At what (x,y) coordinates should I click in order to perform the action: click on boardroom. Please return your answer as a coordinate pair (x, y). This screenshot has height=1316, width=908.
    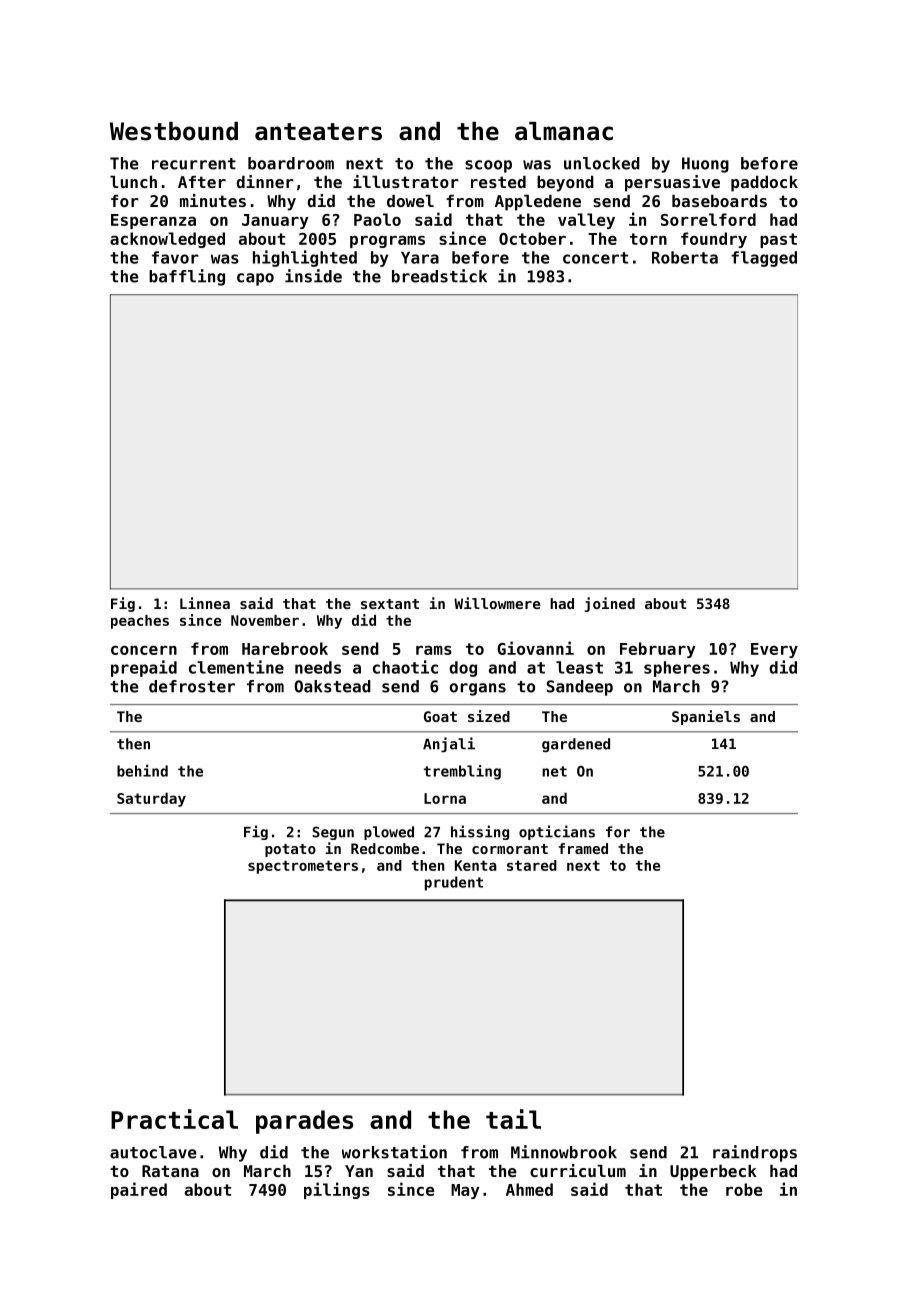
    Looking at the image, I should click on (291, 163).
